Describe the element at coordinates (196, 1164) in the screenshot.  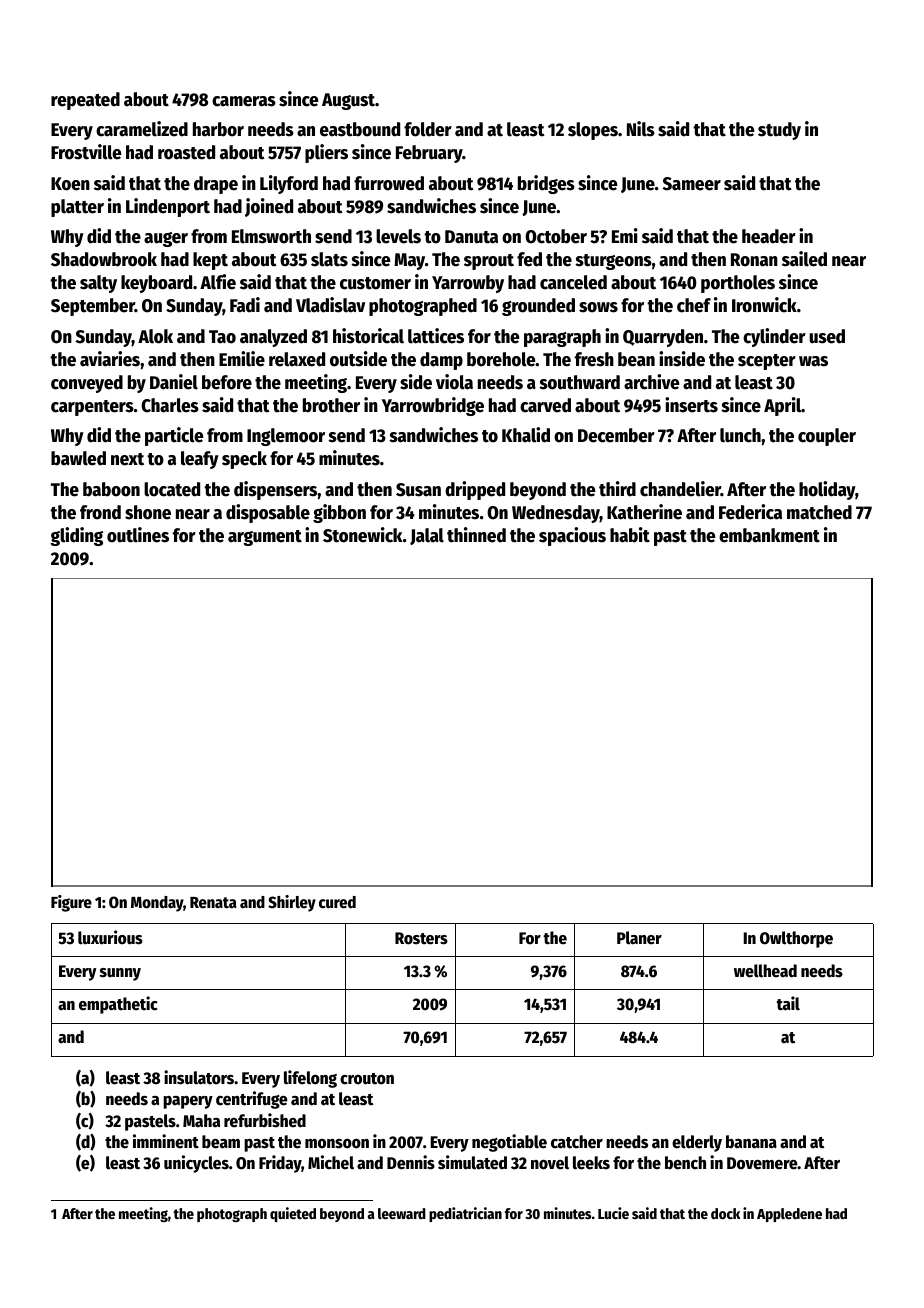
I see `unicycles` at that location.
